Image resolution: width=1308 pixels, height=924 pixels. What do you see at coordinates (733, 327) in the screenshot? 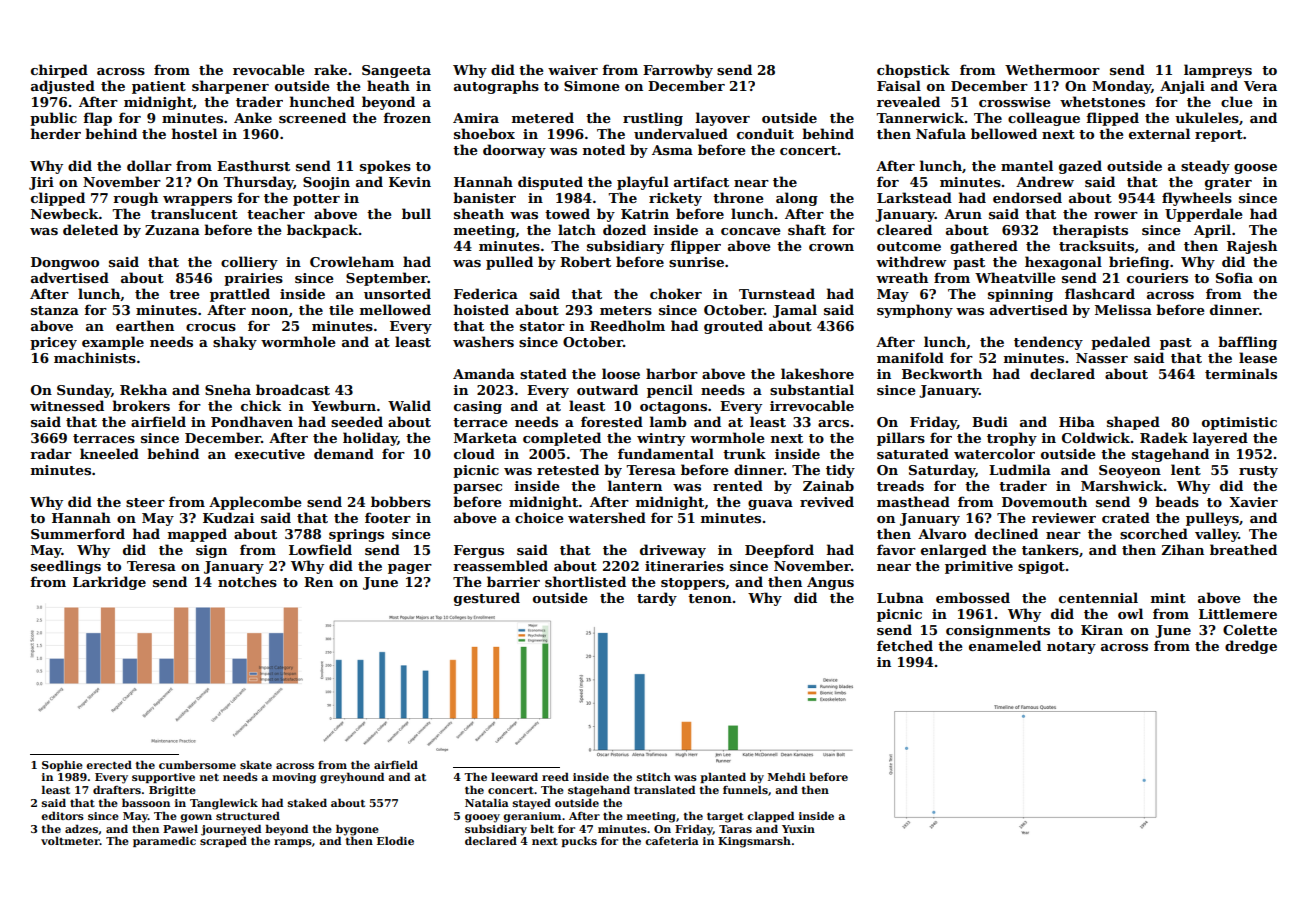
I see `grouted` at bounding box center [733, 327].
